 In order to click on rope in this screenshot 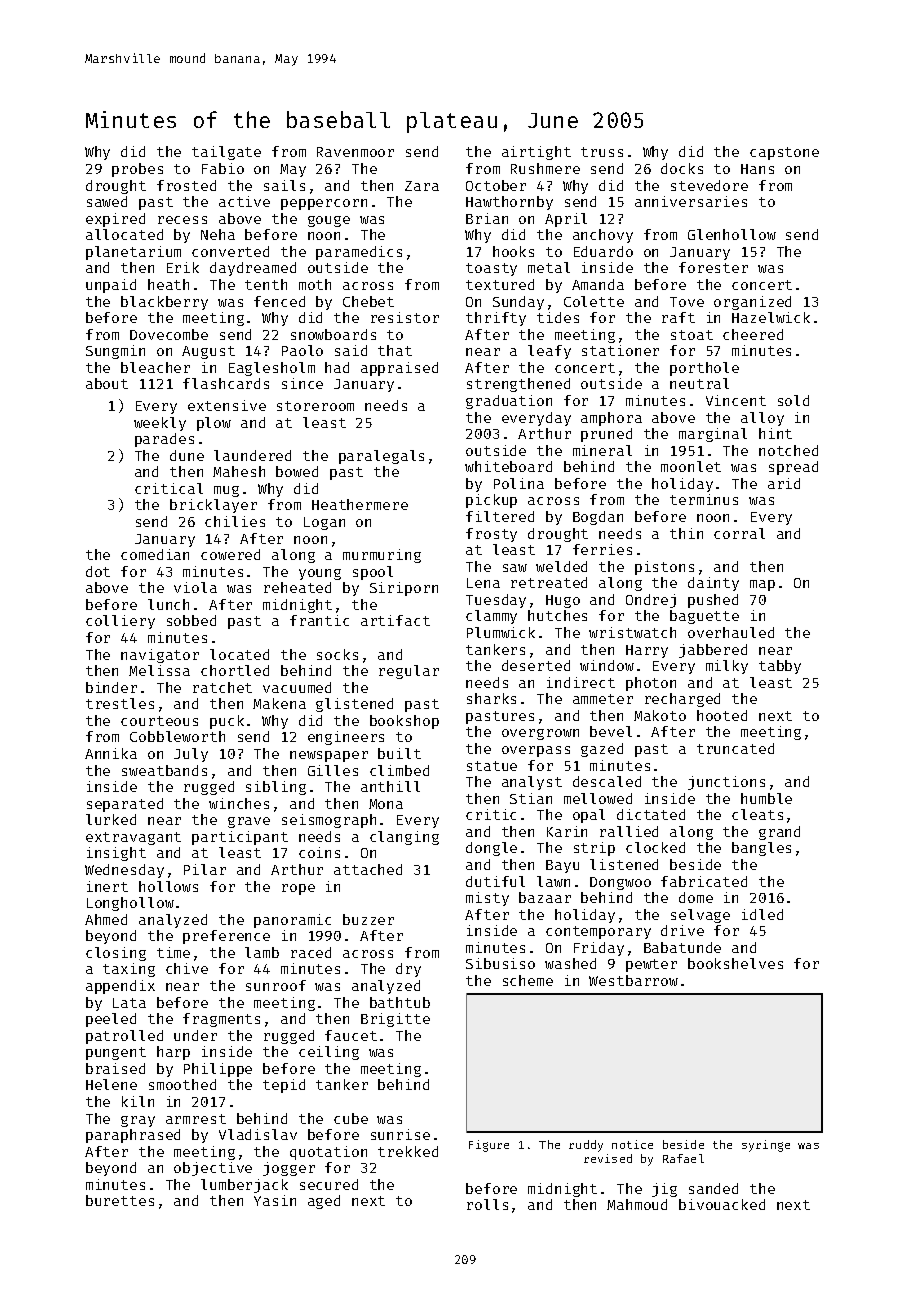, I will do `click(298, 889)`.
